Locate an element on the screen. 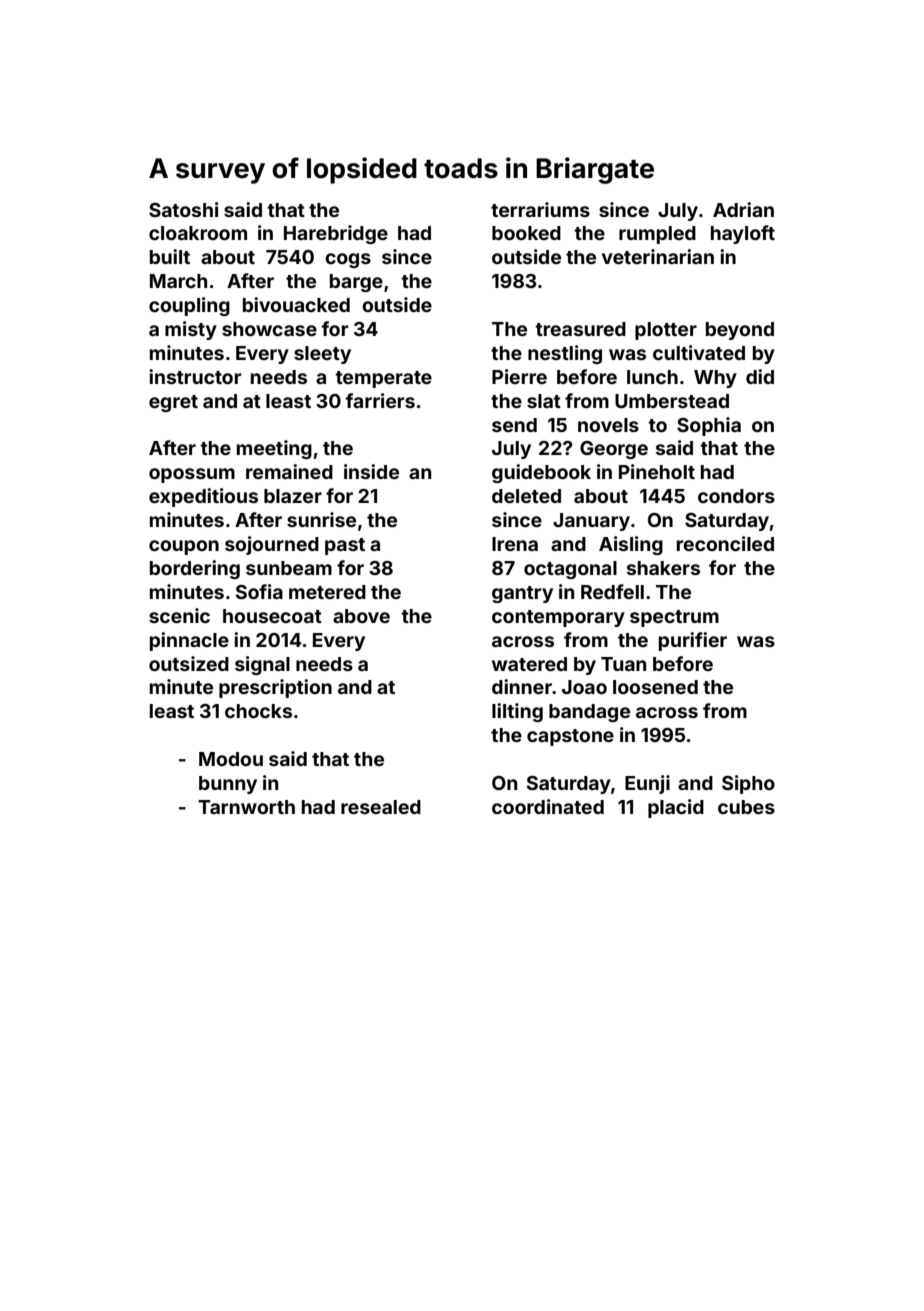 The width and height of the screenshot is (924, 1311). Tarnworth is located at coordinates (246, 807).
